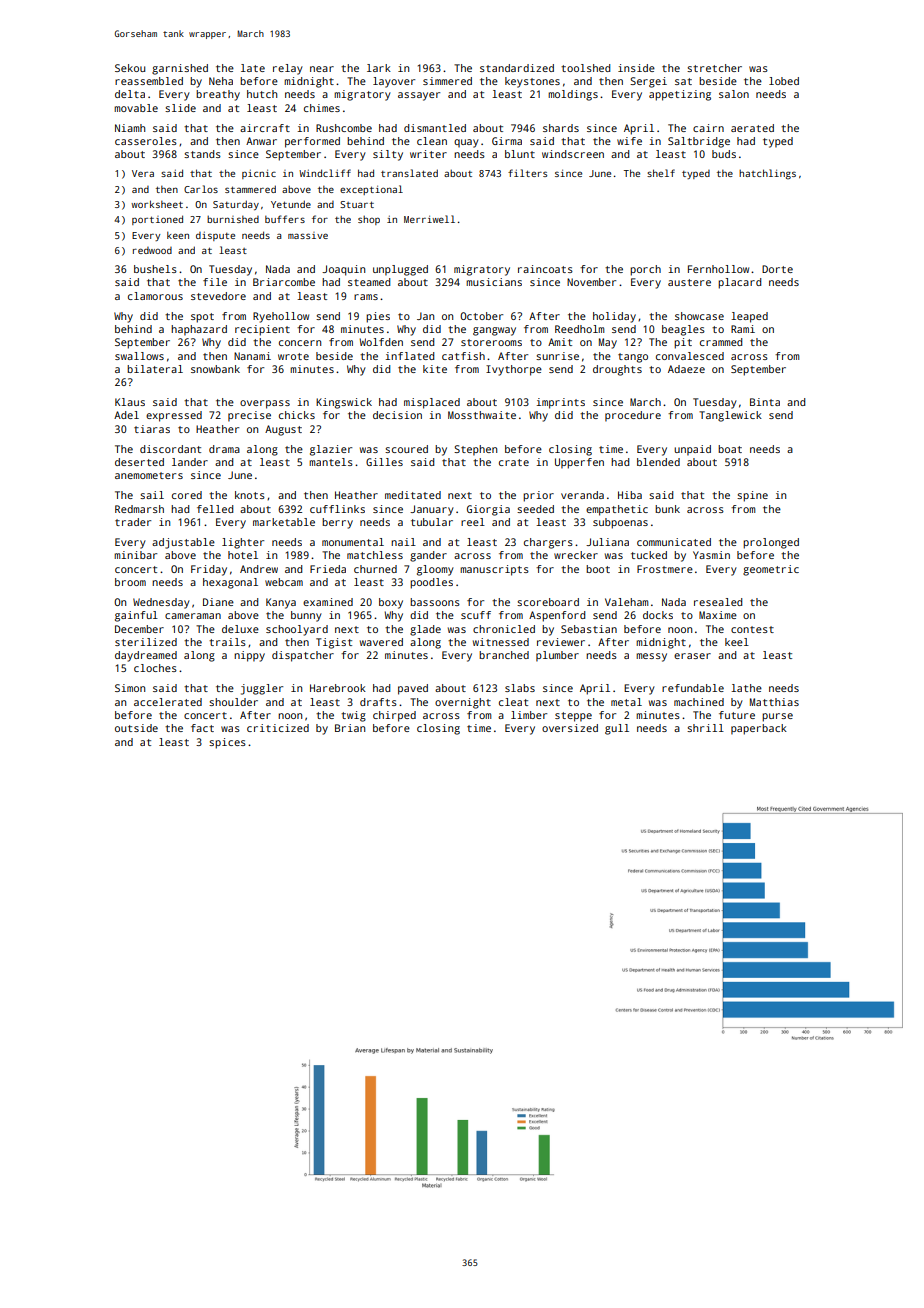  I want to click on dispatcher, so click(303, 656).
